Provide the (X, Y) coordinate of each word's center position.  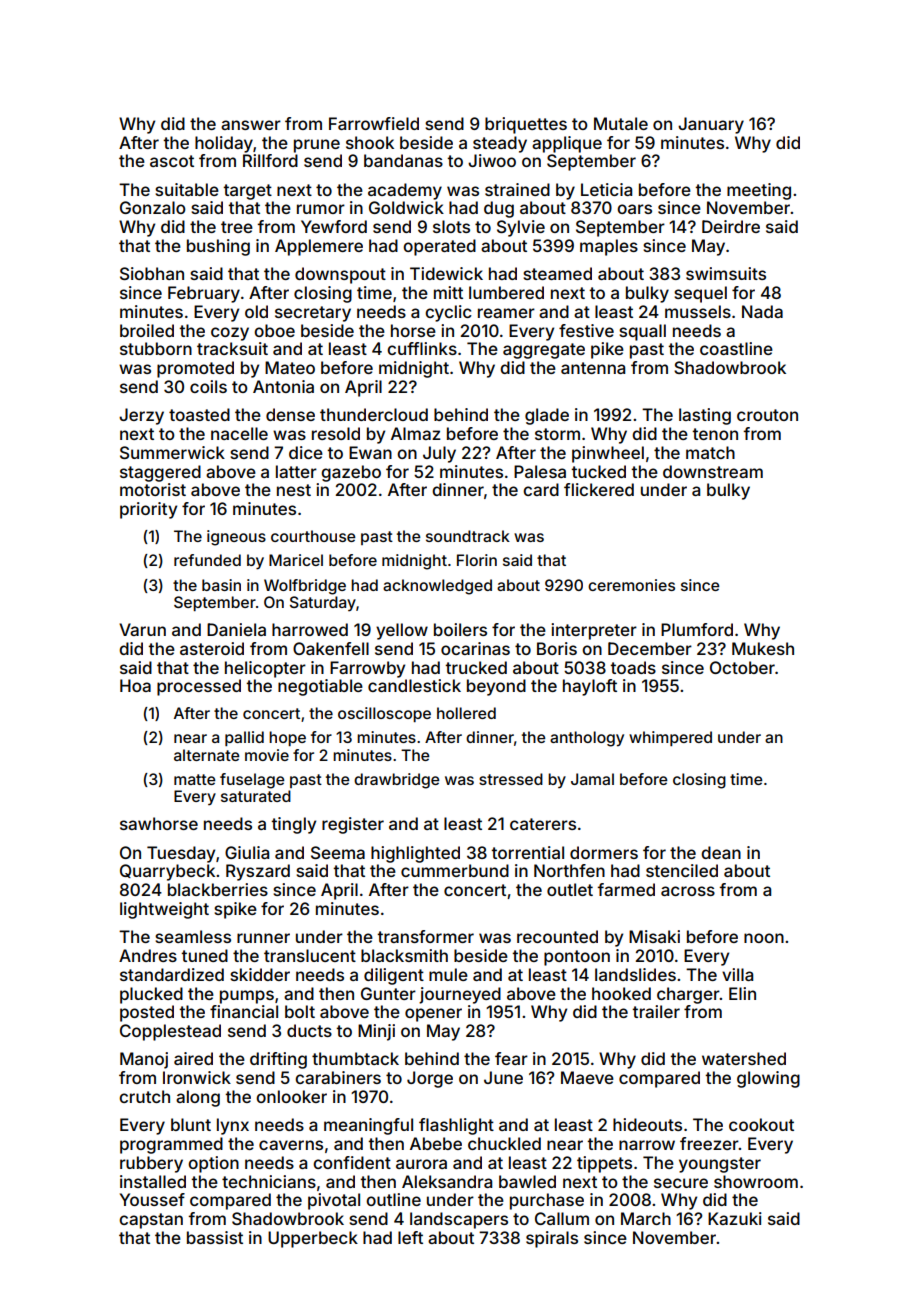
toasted (199, 414)
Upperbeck (313, 1239)
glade (547, 416)
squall (642, 332)
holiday (224, 144)
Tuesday (181, 854)
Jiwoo (492, 160)
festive (586, 330)
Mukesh (763, 648)
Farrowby (367, 669)
